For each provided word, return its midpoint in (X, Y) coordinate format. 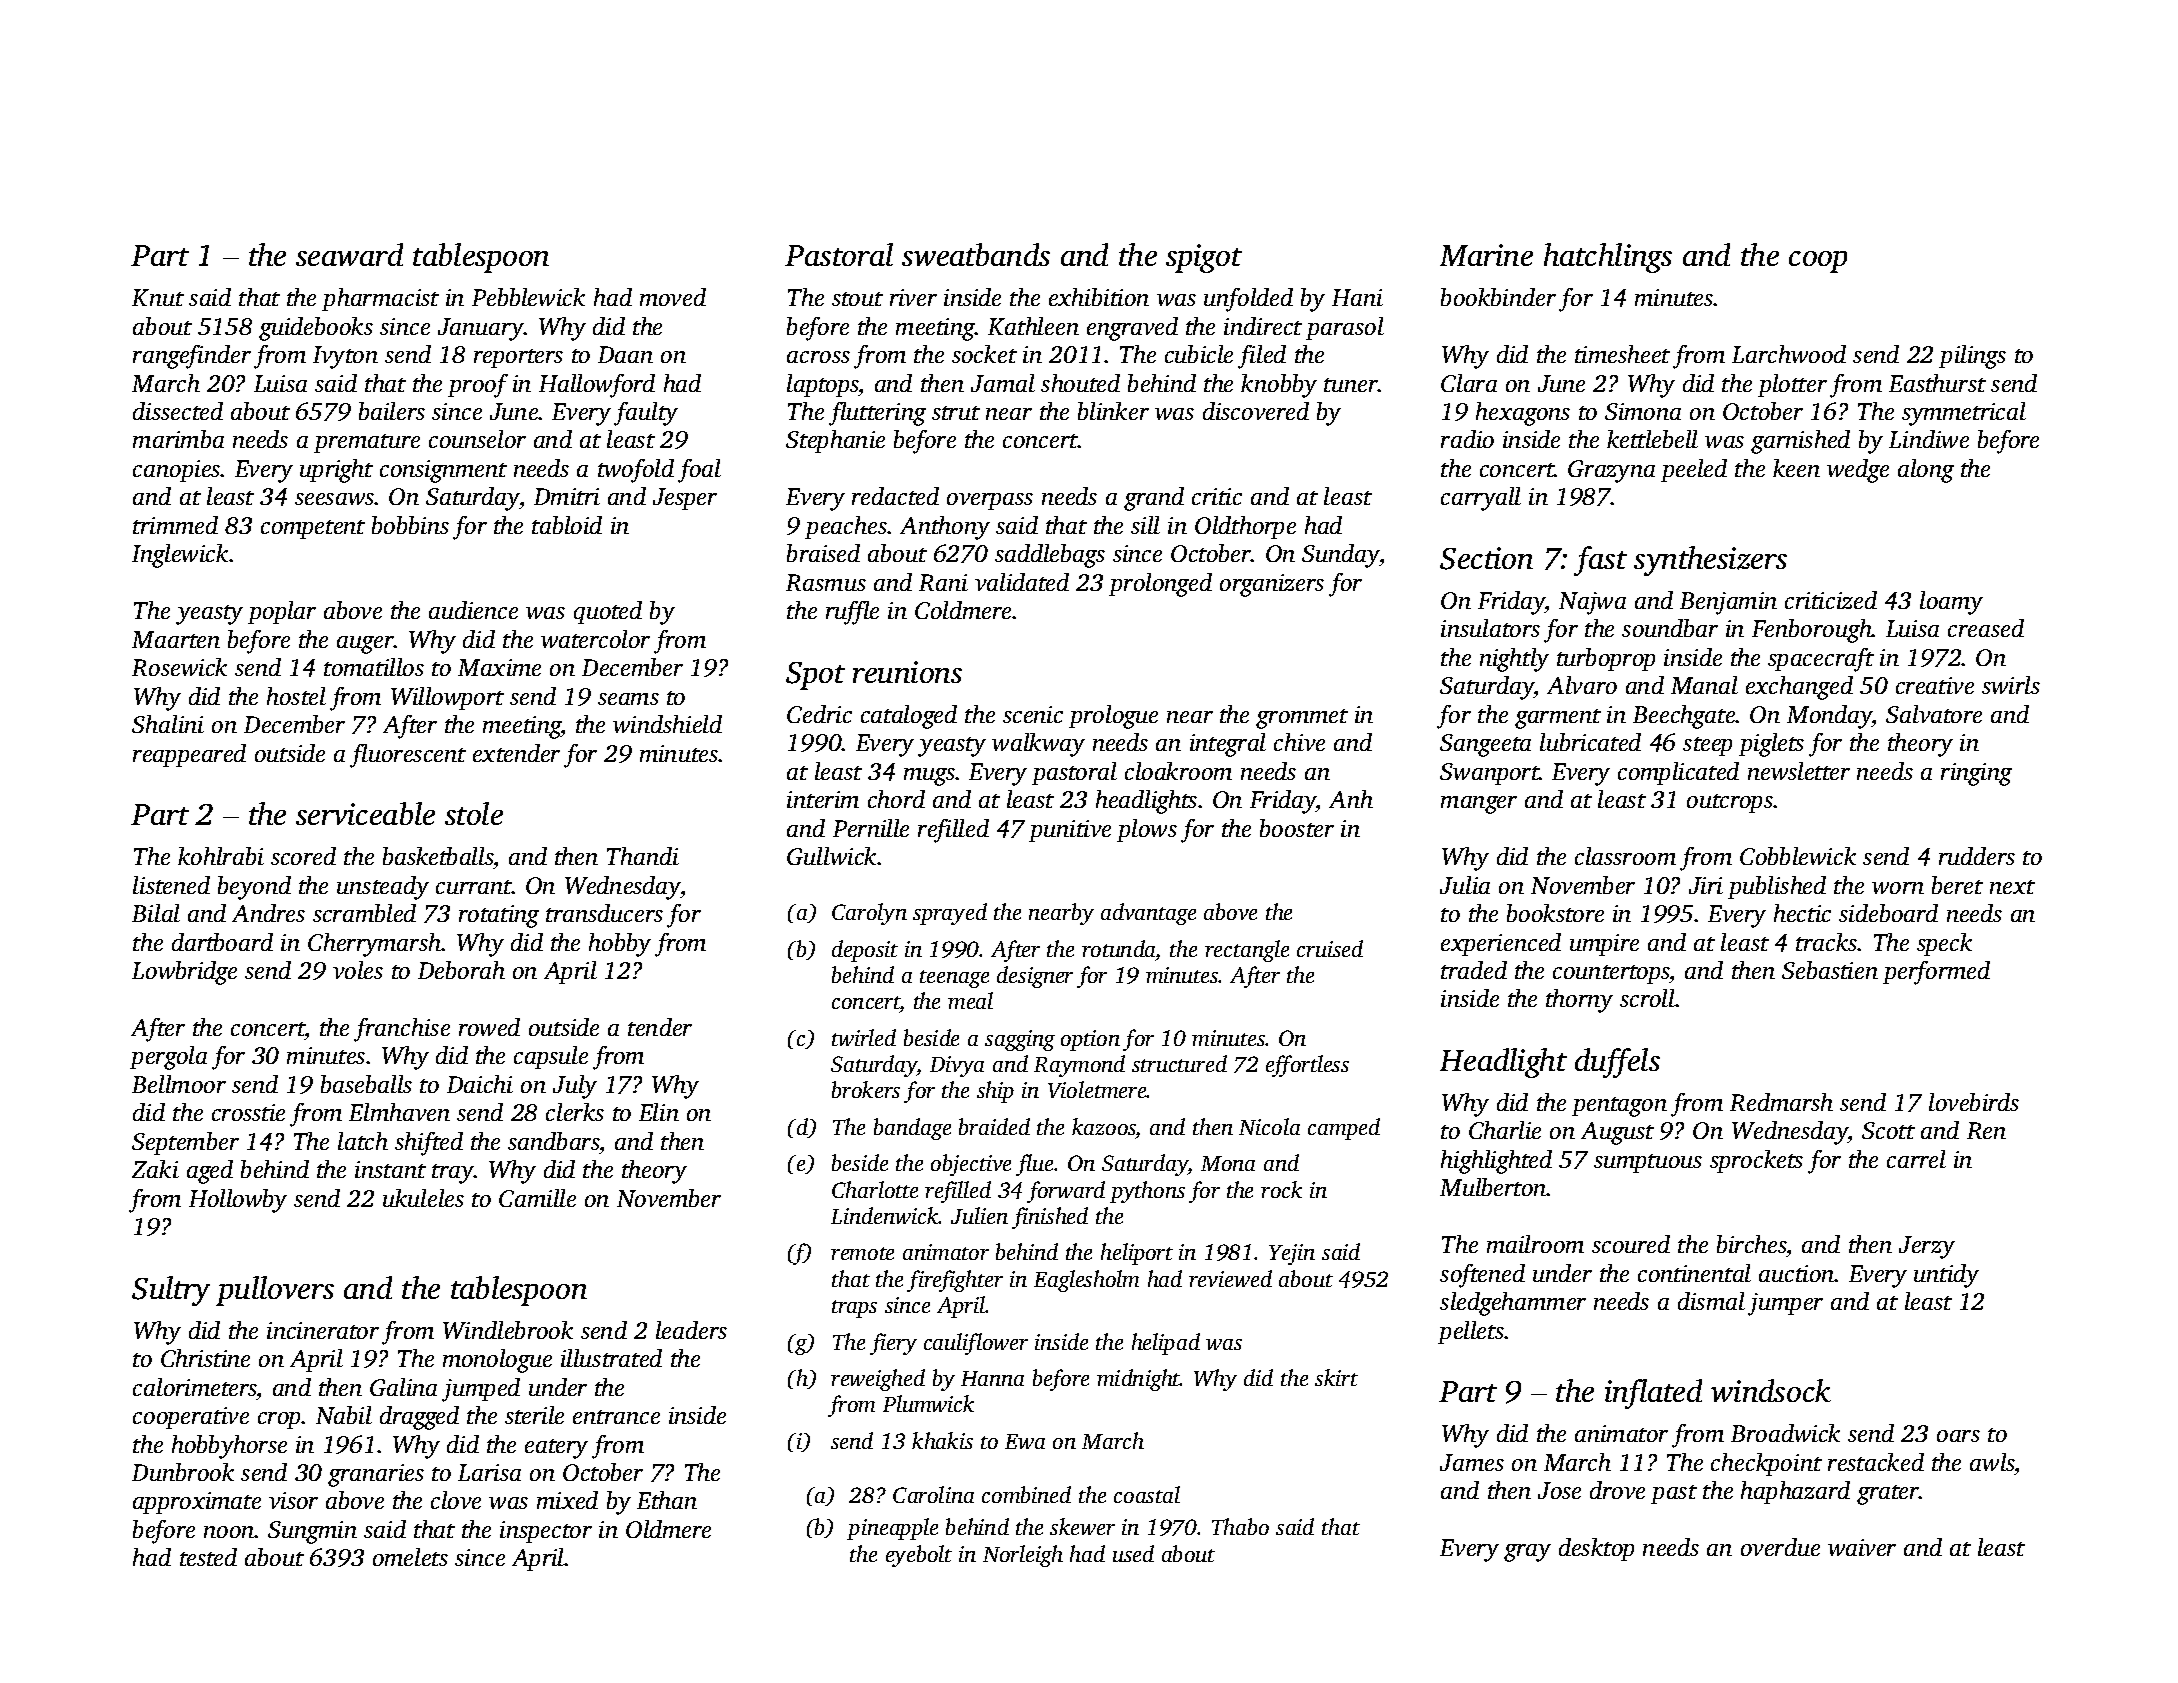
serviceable (365, 813)
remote (862, 1253)
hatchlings (1608, 258)
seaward (349, 254)
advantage (1148, 914)
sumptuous (1648, 1163)
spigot (1204, 258)
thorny (1579, 1001)
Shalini (168, 724)
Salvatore (1934, 714)
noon (229, 1532)
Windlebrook (508, 1330)
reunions (907, 672)
